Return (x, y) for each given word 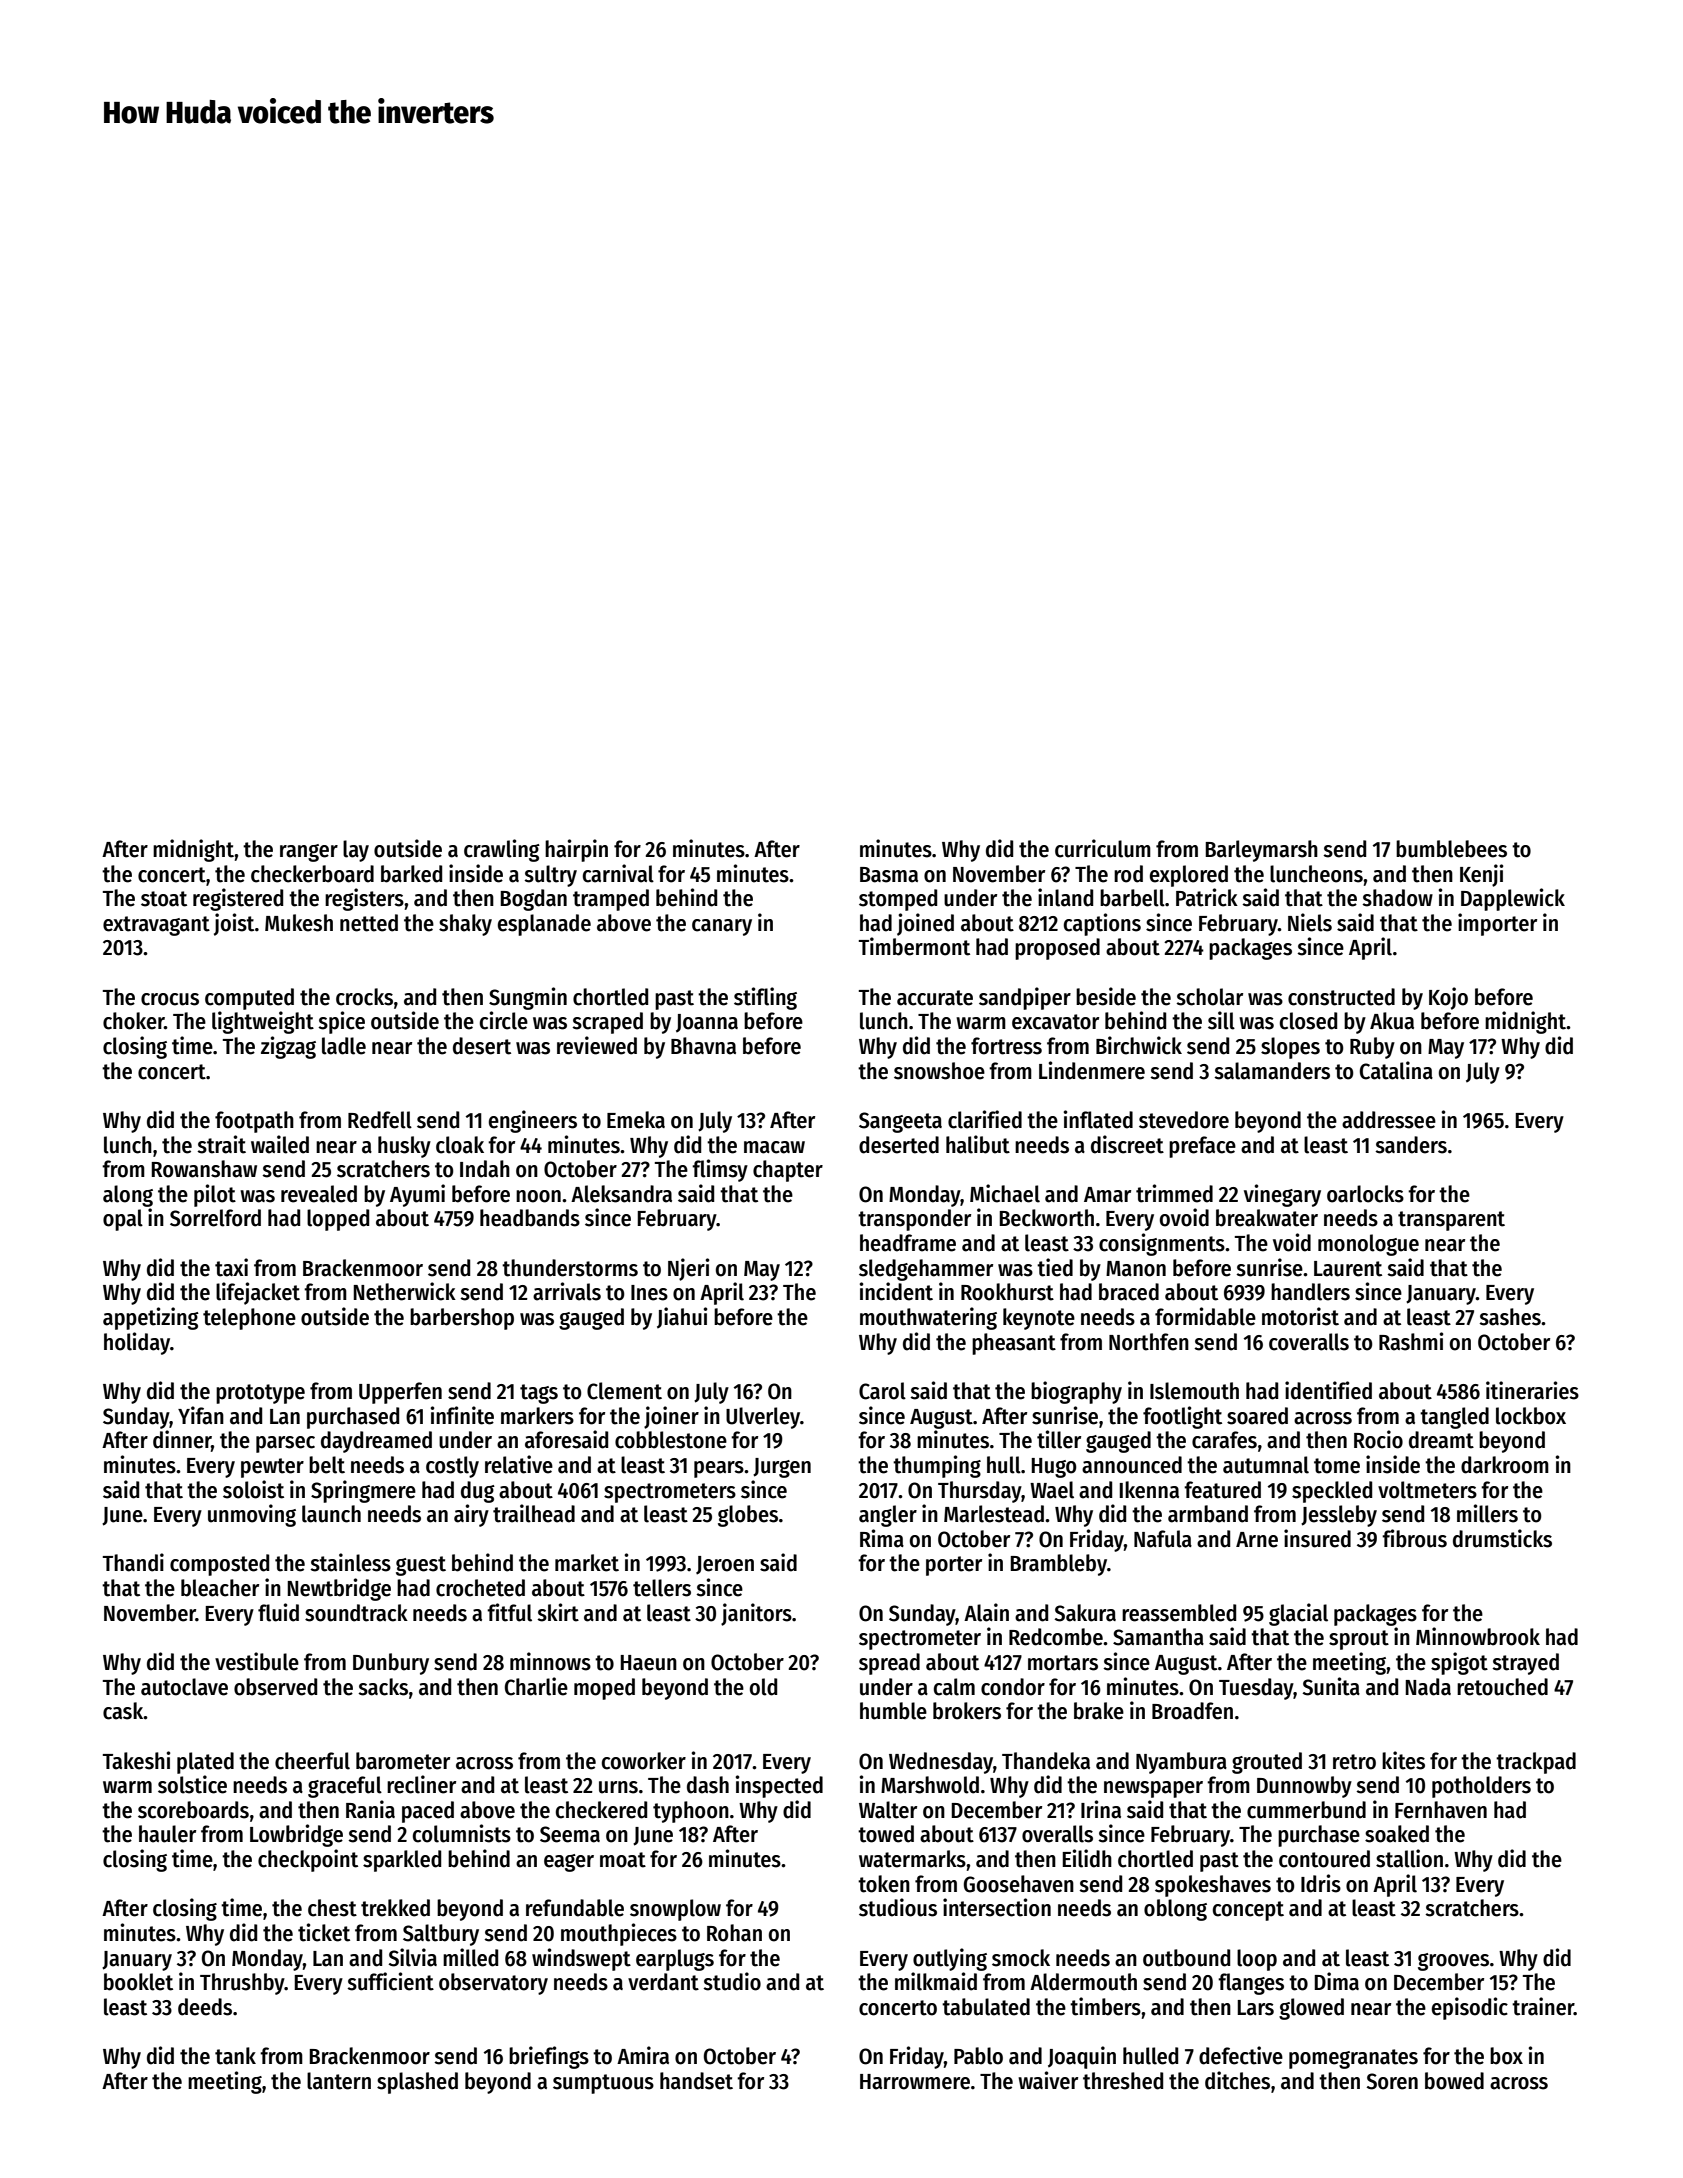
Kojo (1448, 998)
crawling (502, 850)
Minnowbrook (1478, 1636)
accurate (935, 998)
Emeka (636, 1120)
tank (235, 2056)
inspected (779, 1786)
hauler (167, 1834)
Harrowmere (915, 2082)
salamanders (1272, 1071)
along (128, 1196)
